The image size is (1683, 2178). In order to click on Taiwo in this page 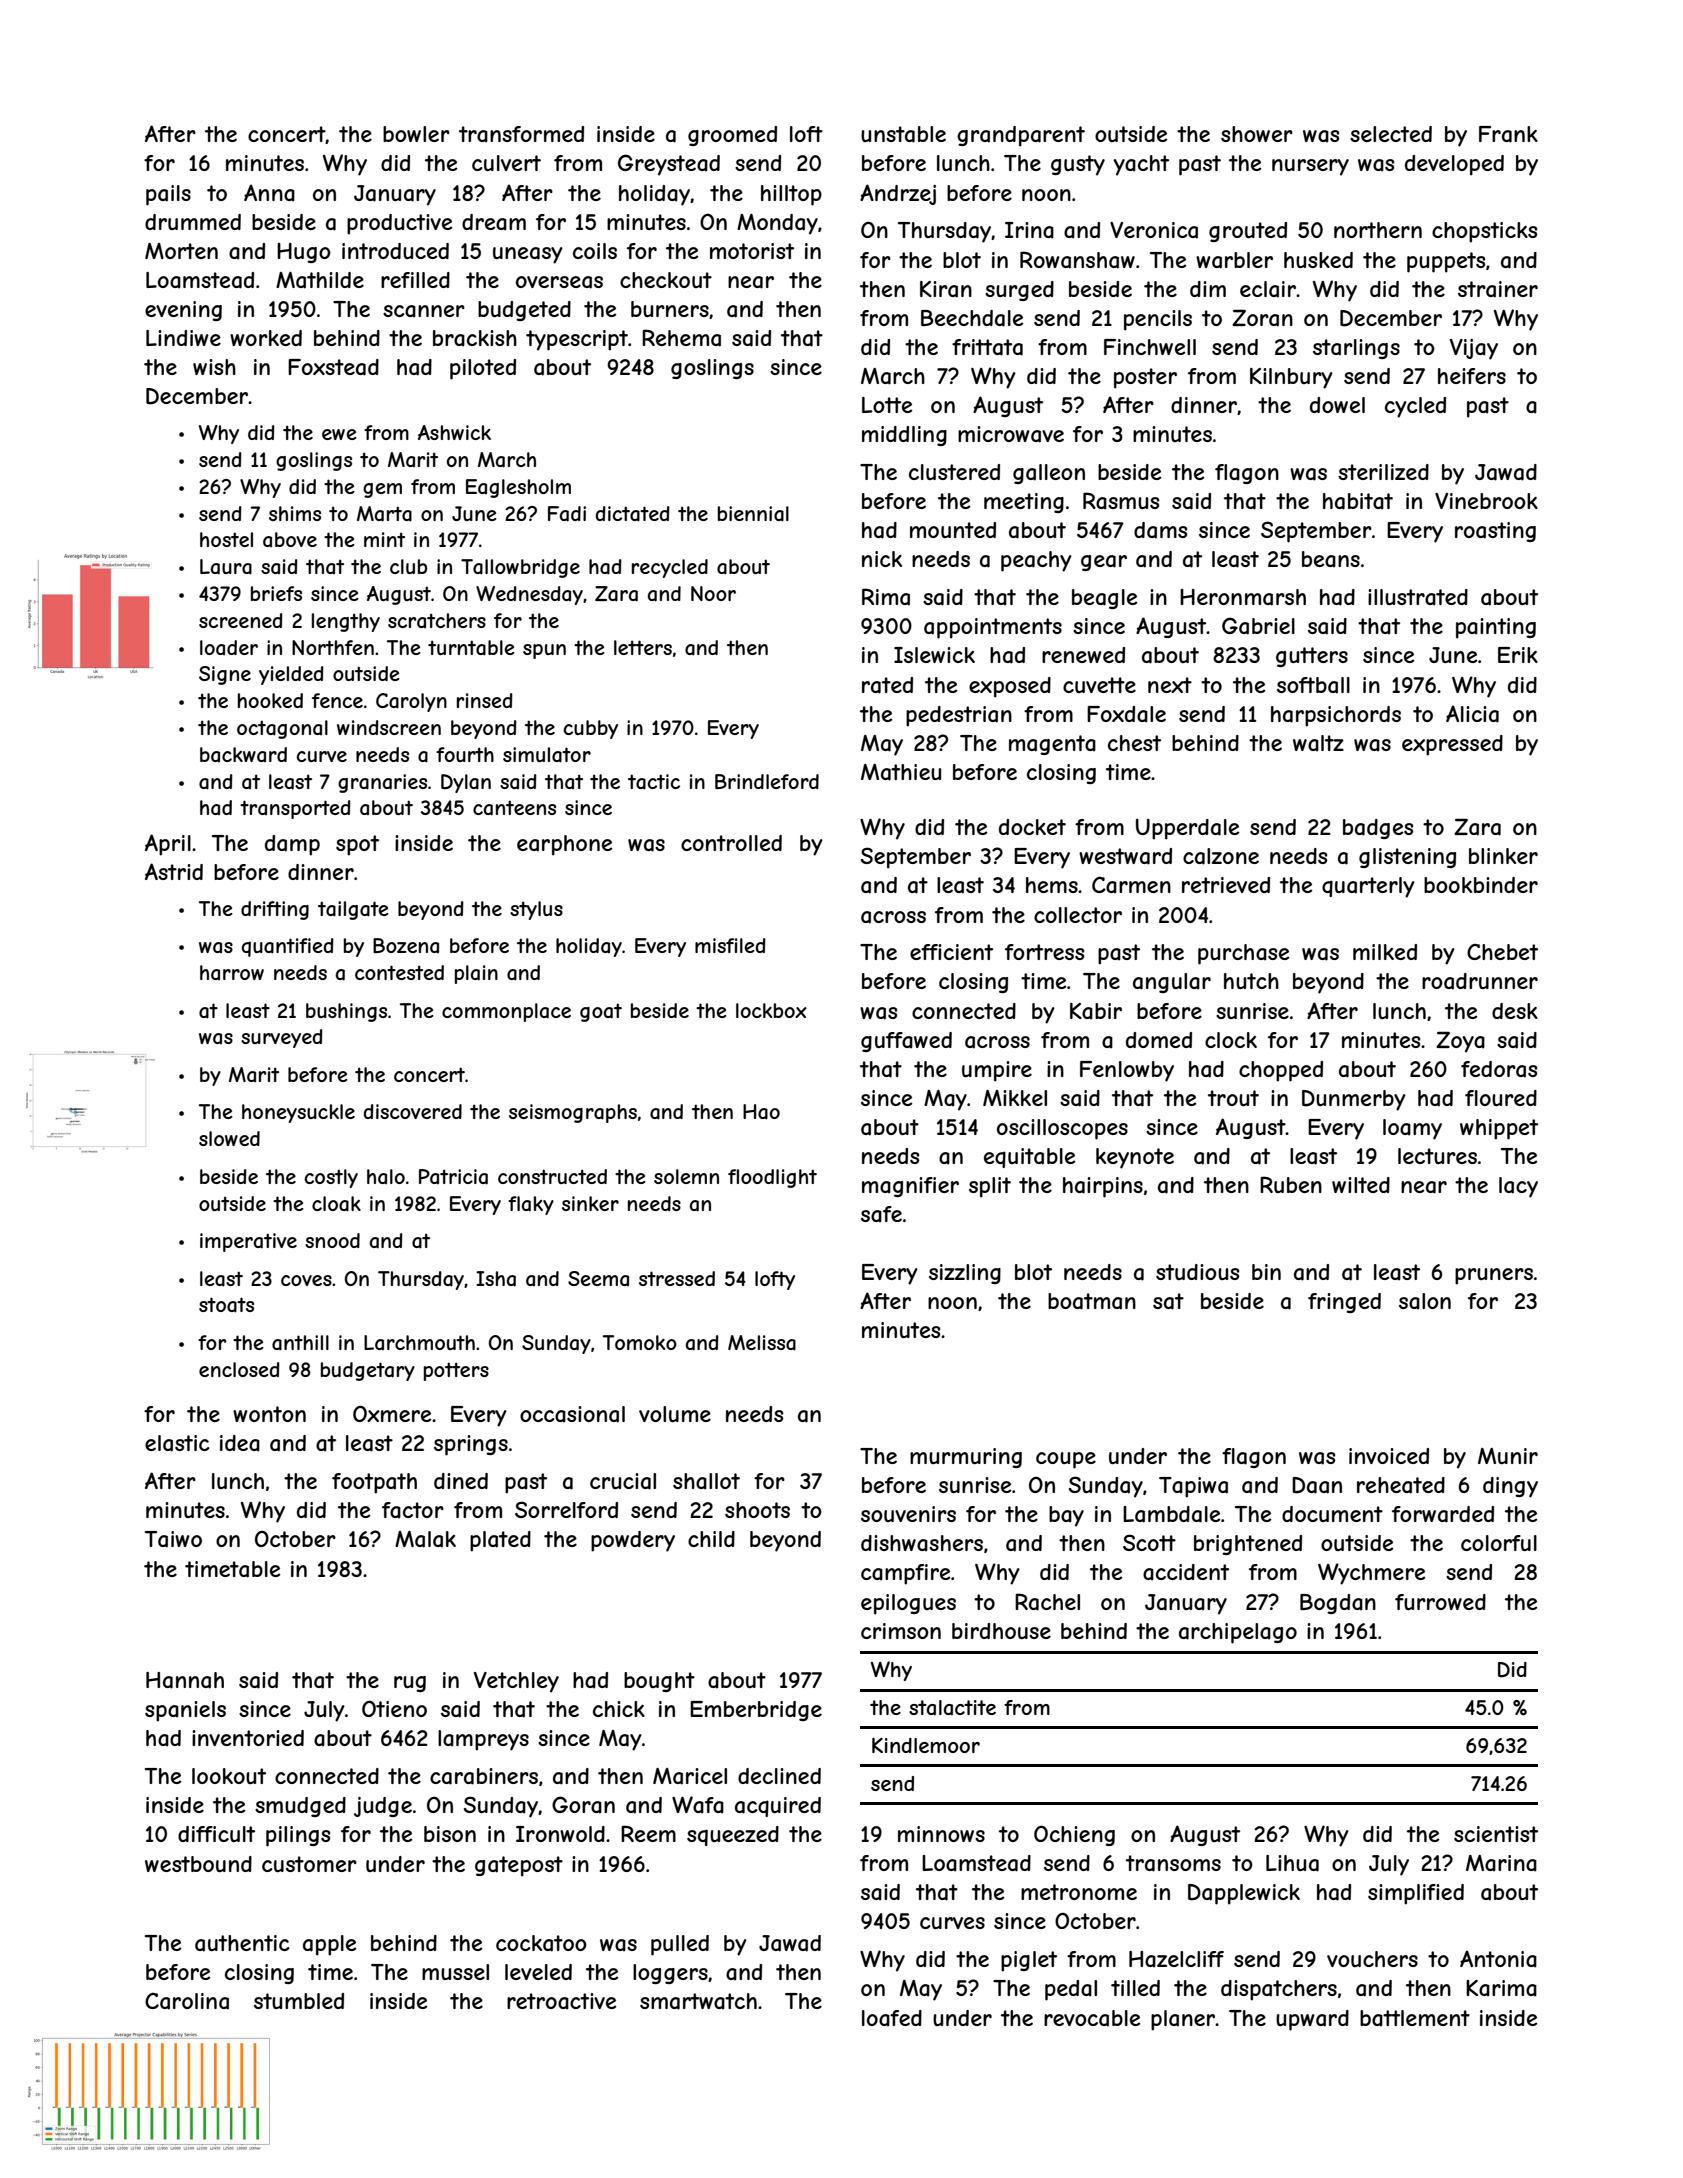, I will do `click(173, 1539)`.
